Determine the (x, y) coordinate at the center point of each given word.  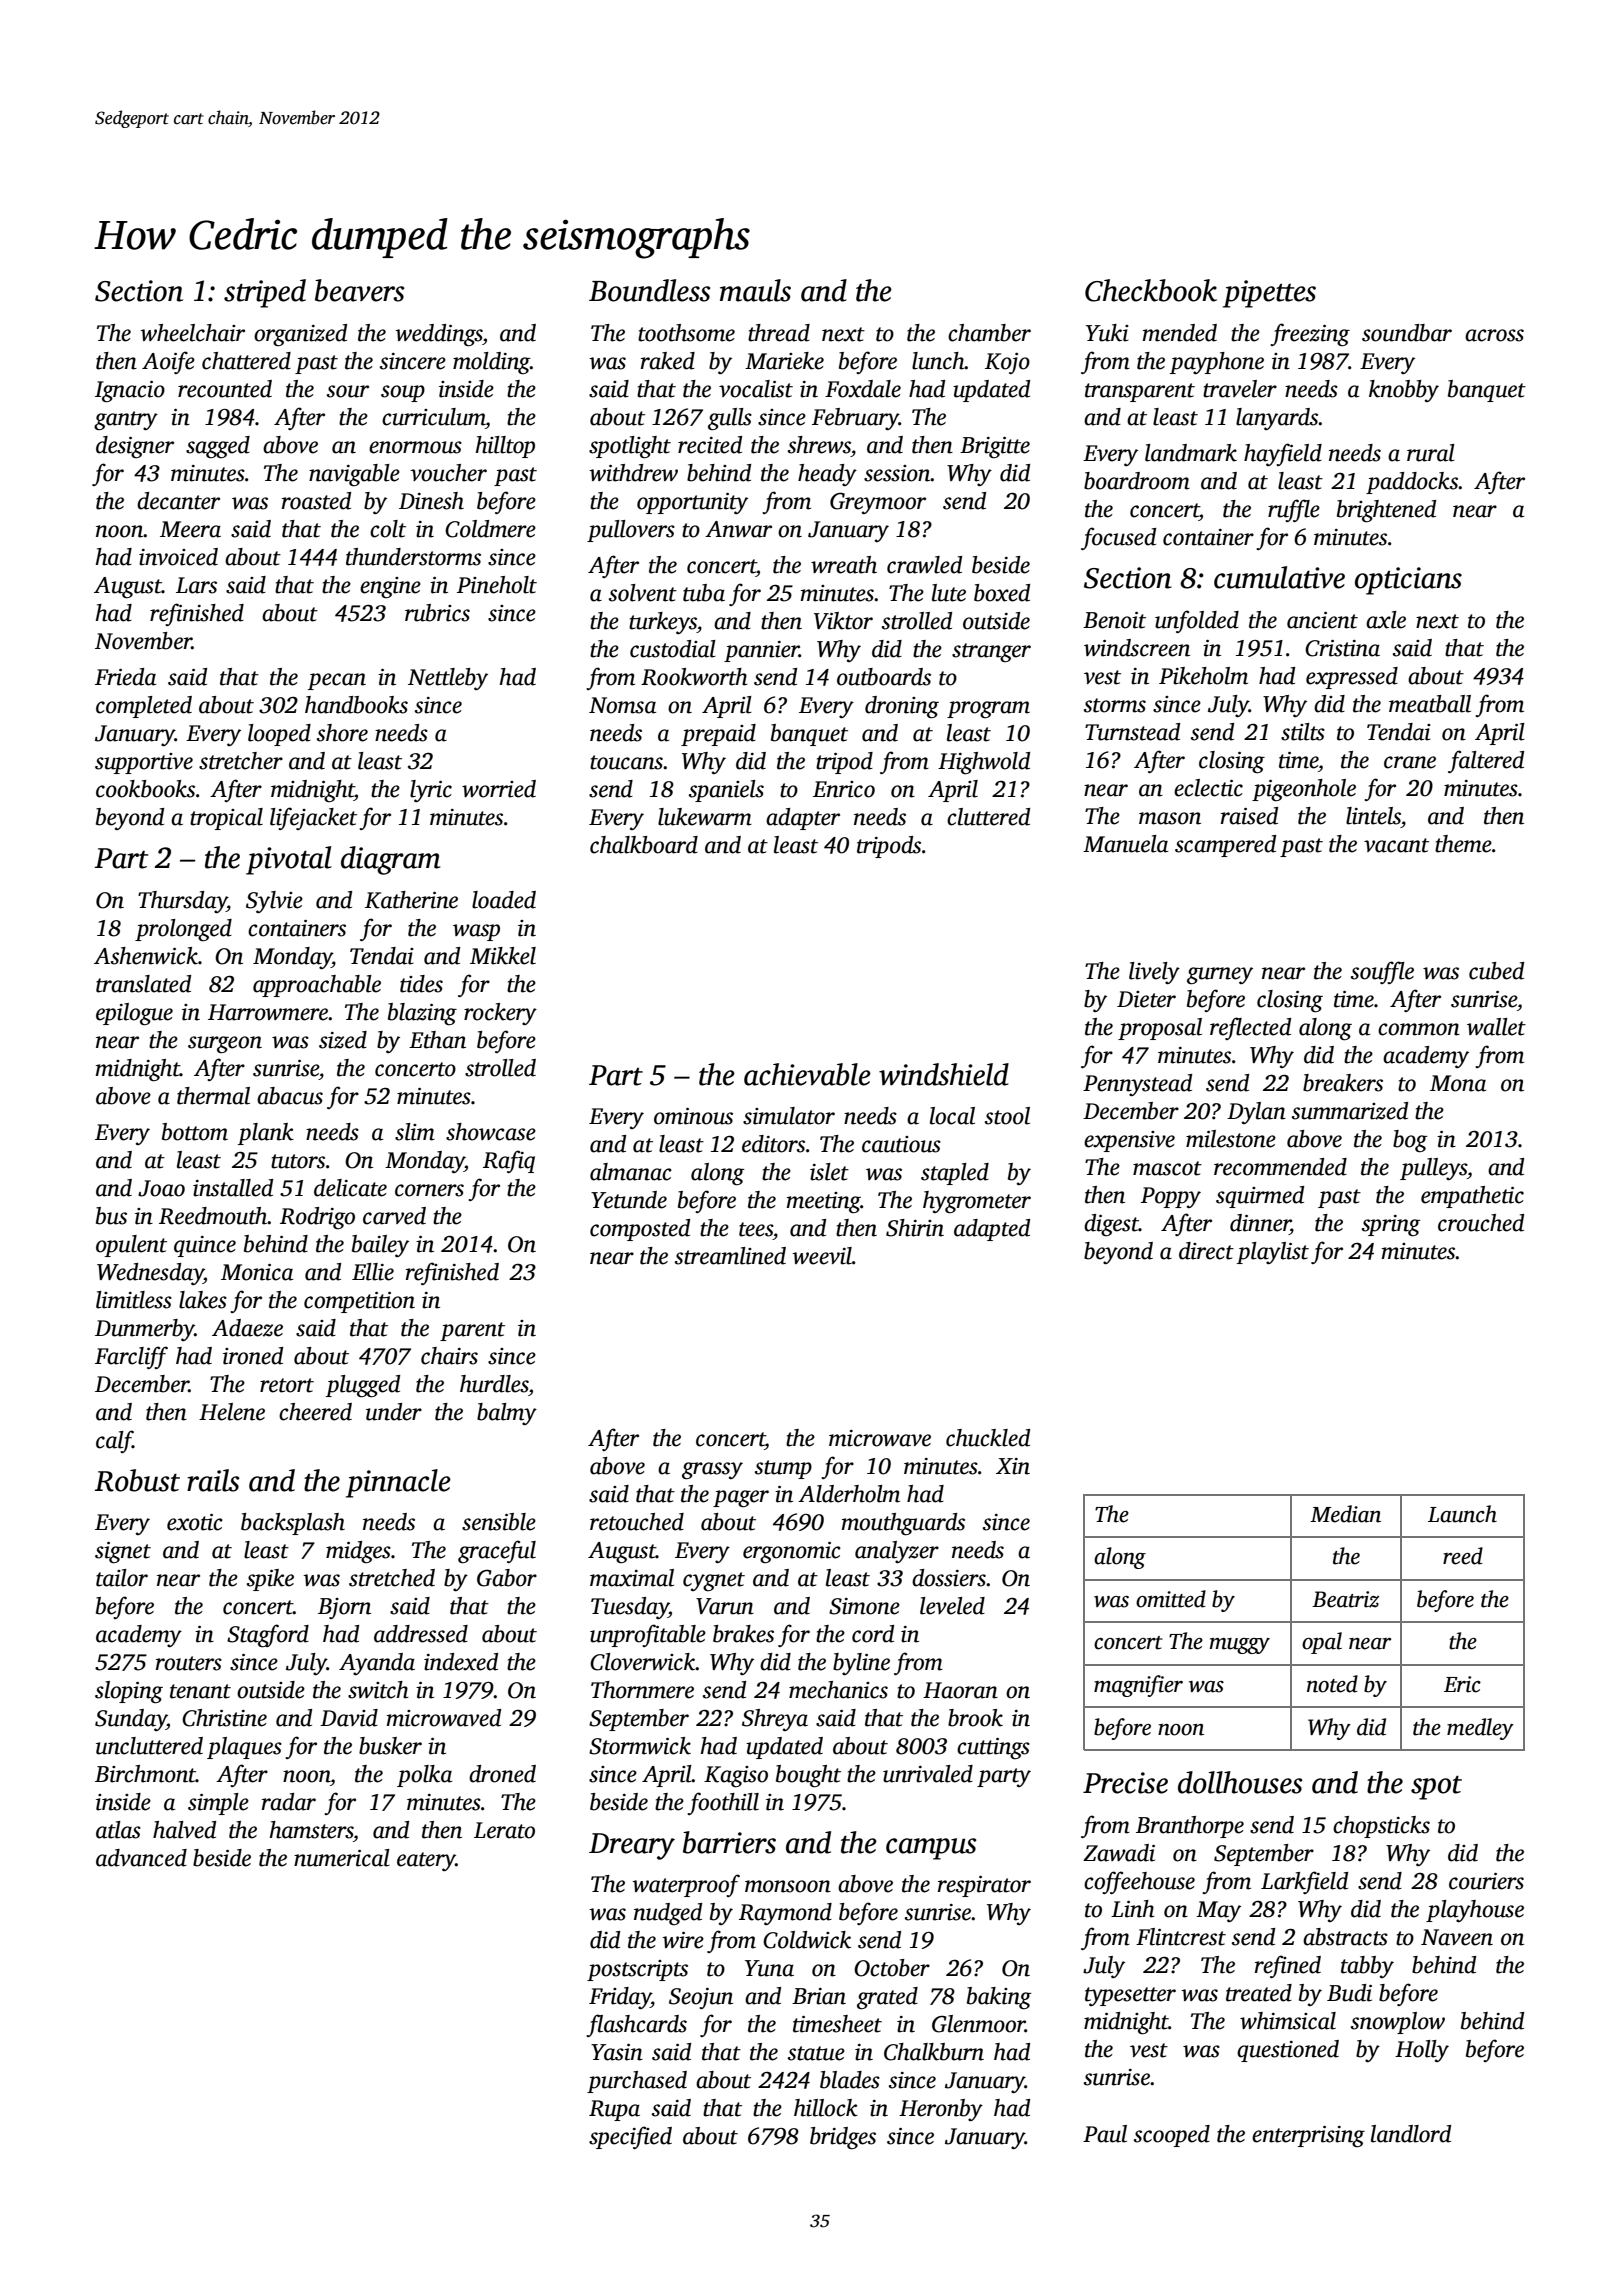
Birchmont (145, 1774)
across (1494, 335)
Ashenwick (146, 956)
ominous (693, 1116)
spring (1391, 1226)
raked (668, 361)
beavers (360, 290)
